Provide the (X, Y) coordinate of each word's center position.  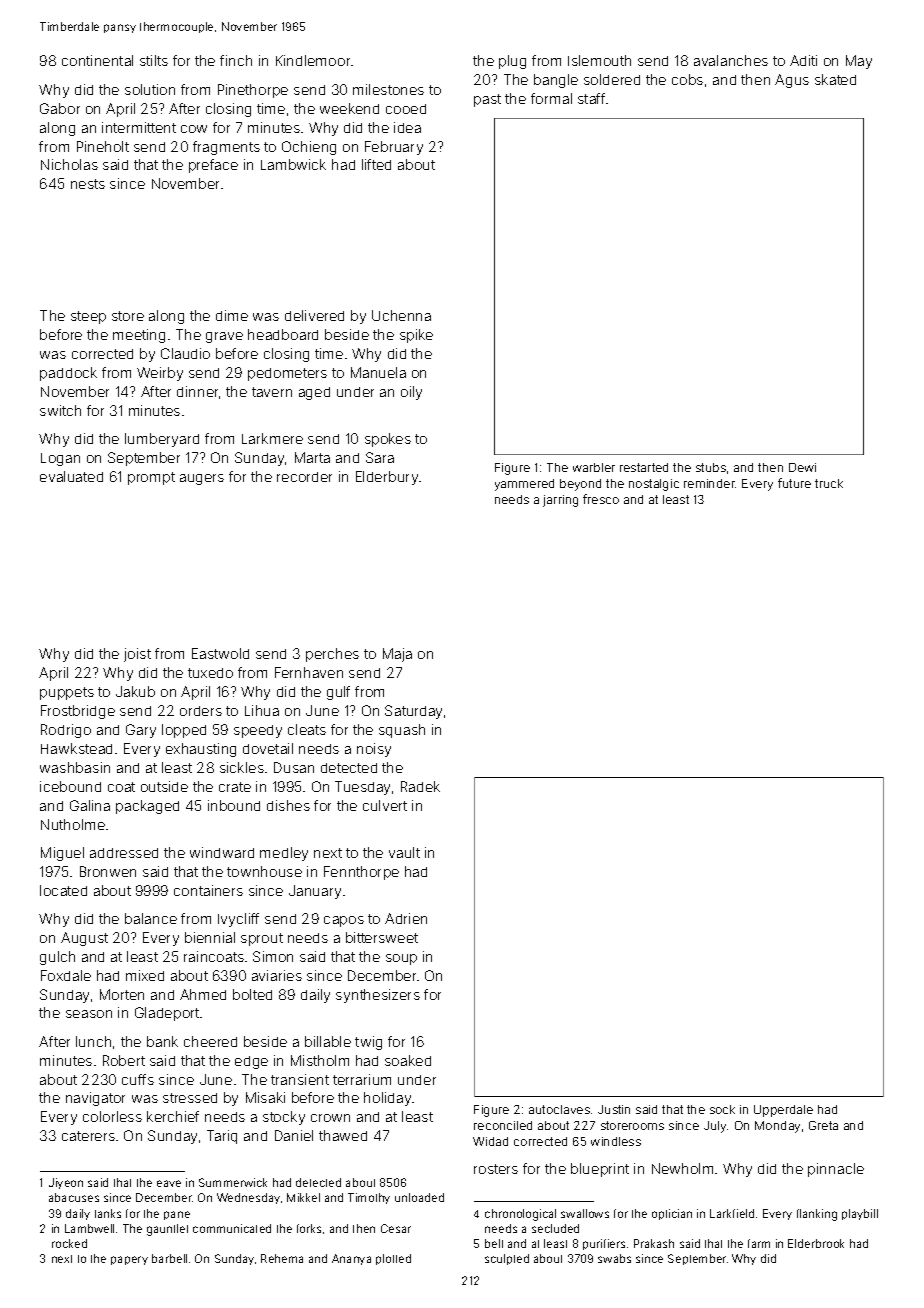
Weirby (160, 374)
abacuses (74, 1197)
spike (416, 336)
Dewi (802, 467)
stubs (711, 467)
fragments (226, 148)
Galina (90, 805)
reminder (710, 483)
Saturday (413, 712)
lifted (376, 164)
